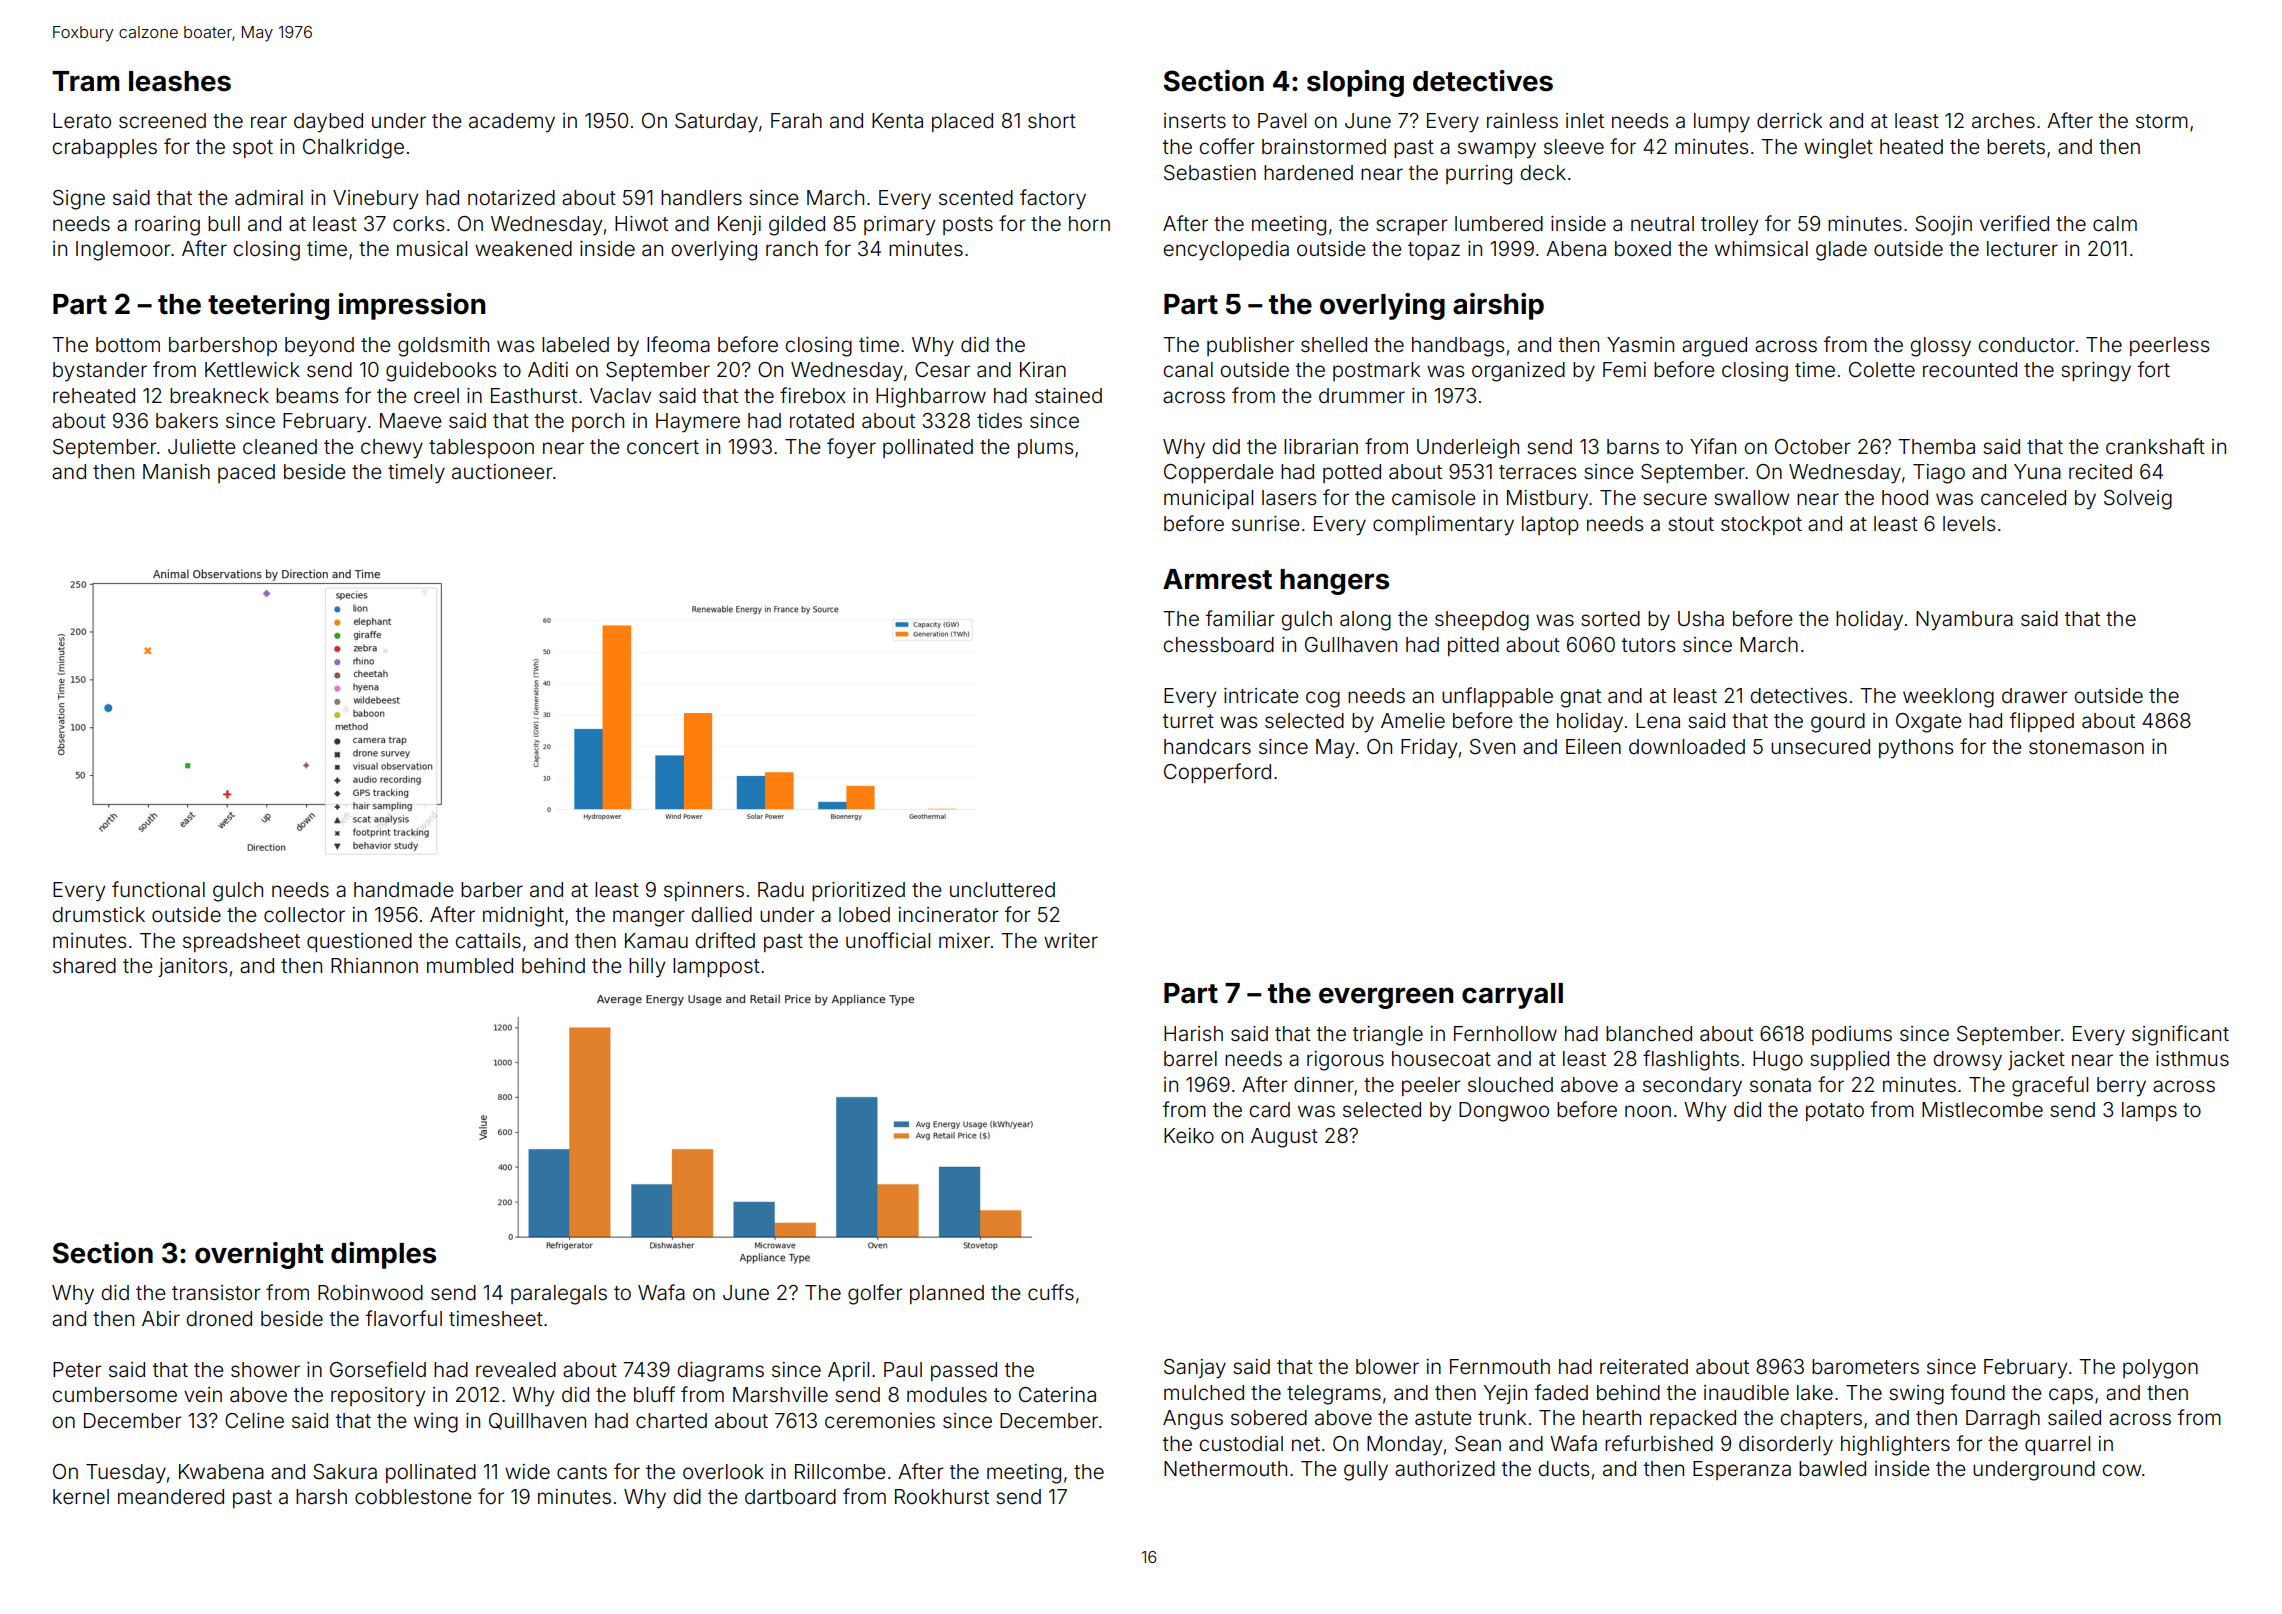  What do you see at coordinates (158, 889) in the screenshot?
I see `functional` at bounding box center [158, 889].
